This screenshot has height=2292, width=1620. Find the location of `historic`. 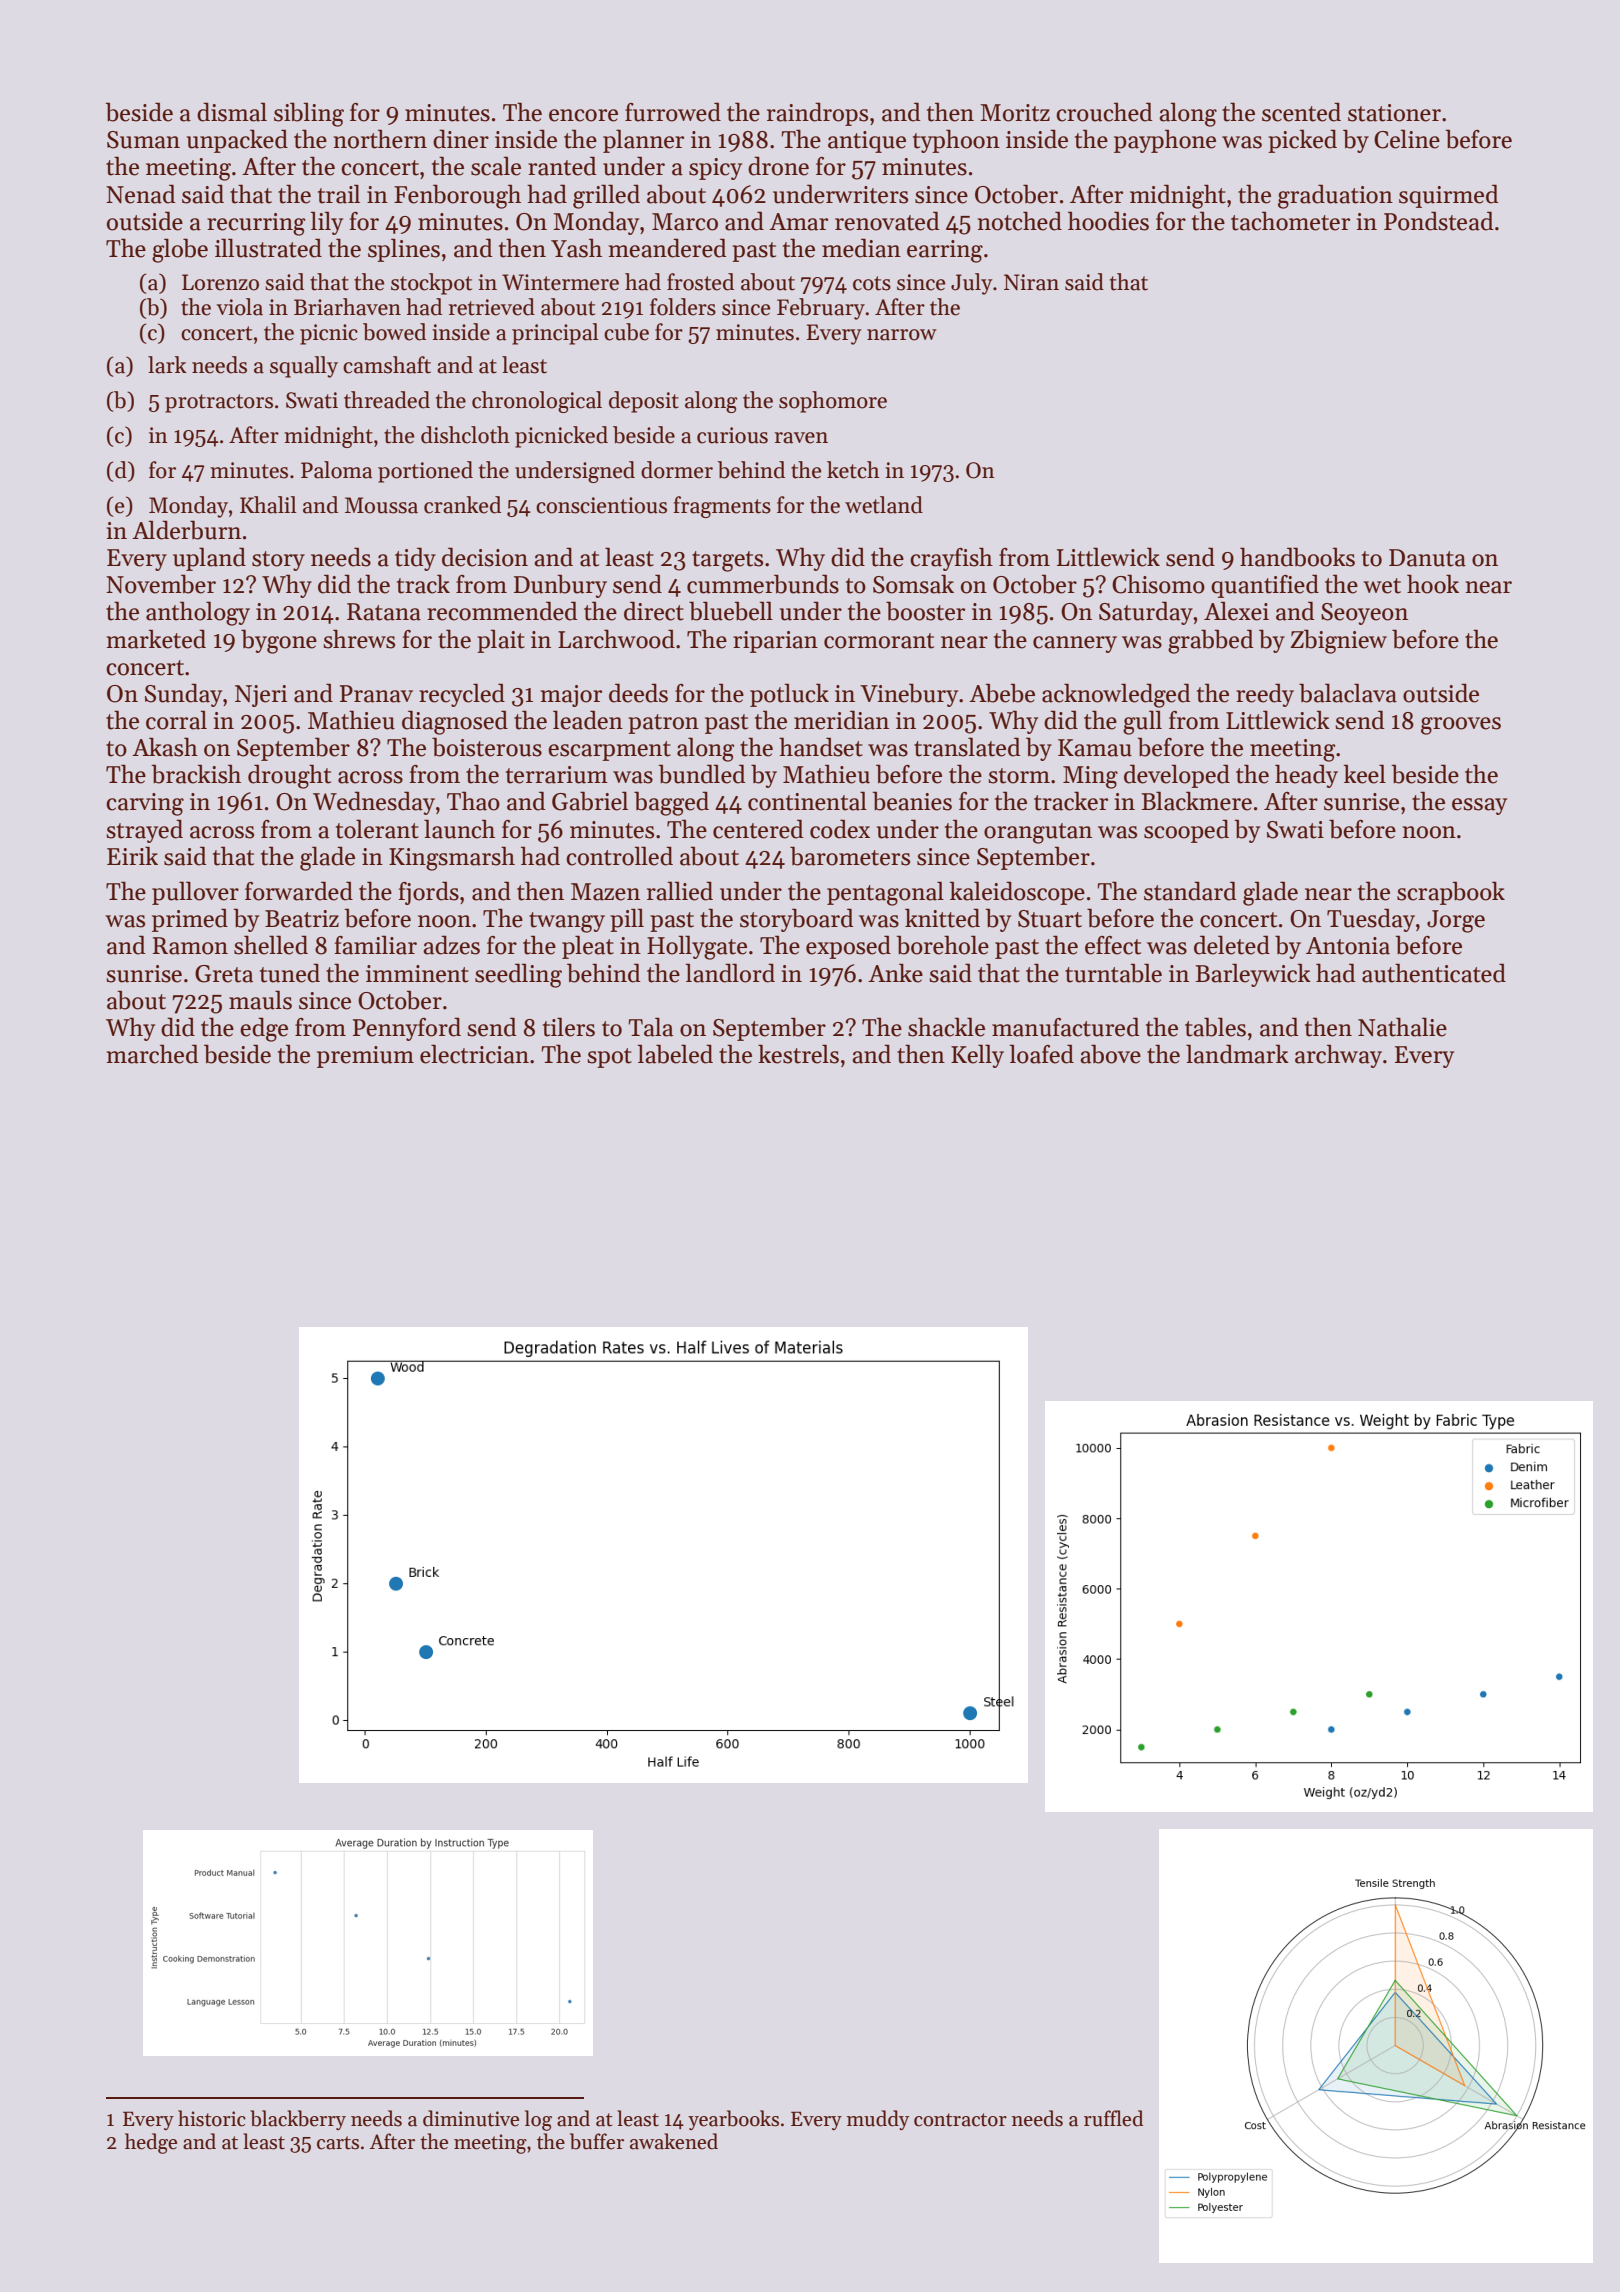

historic is located at coordinates (212, 2118).
